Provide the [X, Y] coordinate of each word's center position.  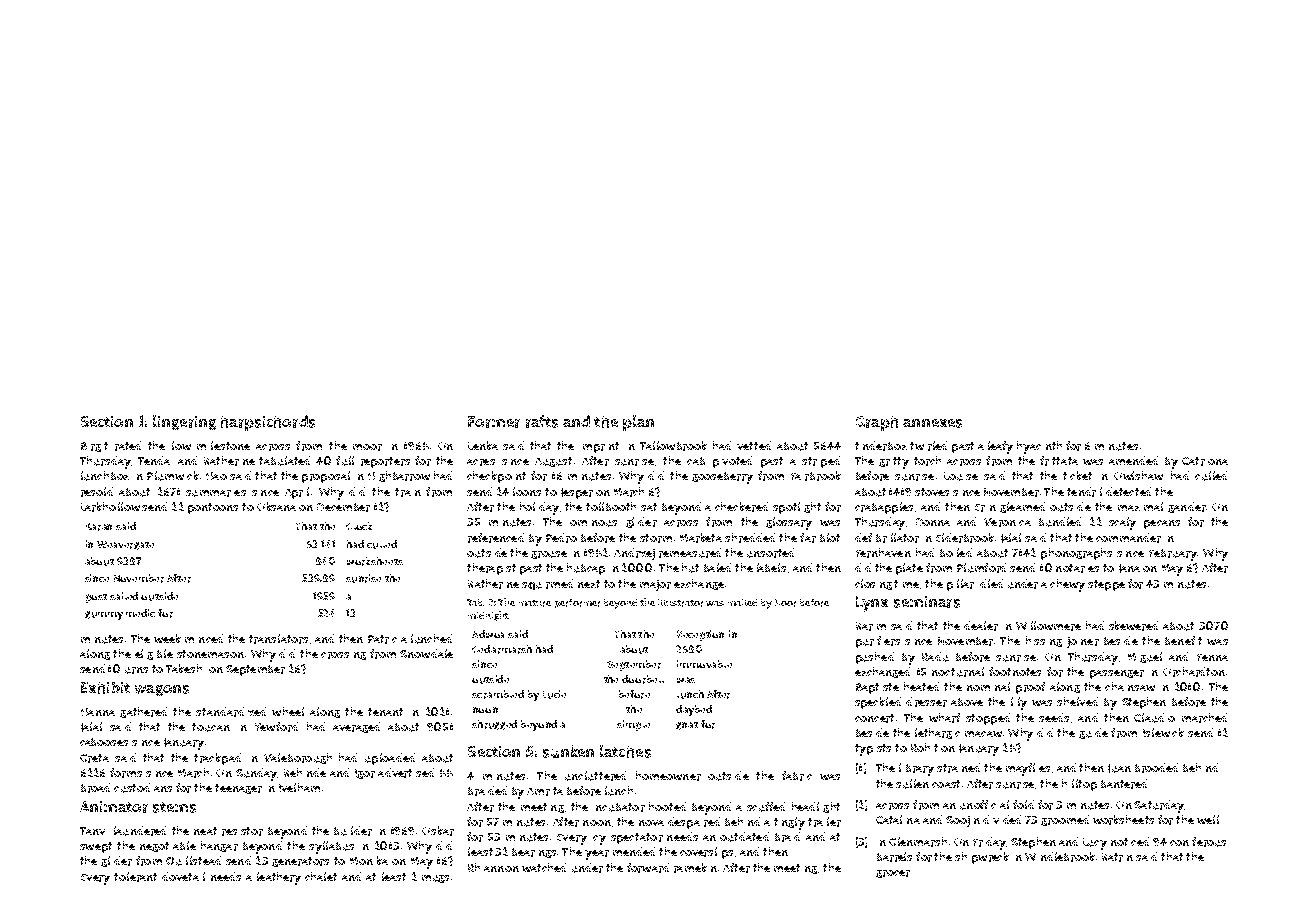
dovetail [183, 876]
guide [1093, 733]
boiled [956, 552]
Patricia [387, 639]
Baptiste [877, 688]
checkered [741, 507]
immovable [704, 664]
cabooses [104, 742]
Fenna [1212, 657]
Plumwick [173, 476]
